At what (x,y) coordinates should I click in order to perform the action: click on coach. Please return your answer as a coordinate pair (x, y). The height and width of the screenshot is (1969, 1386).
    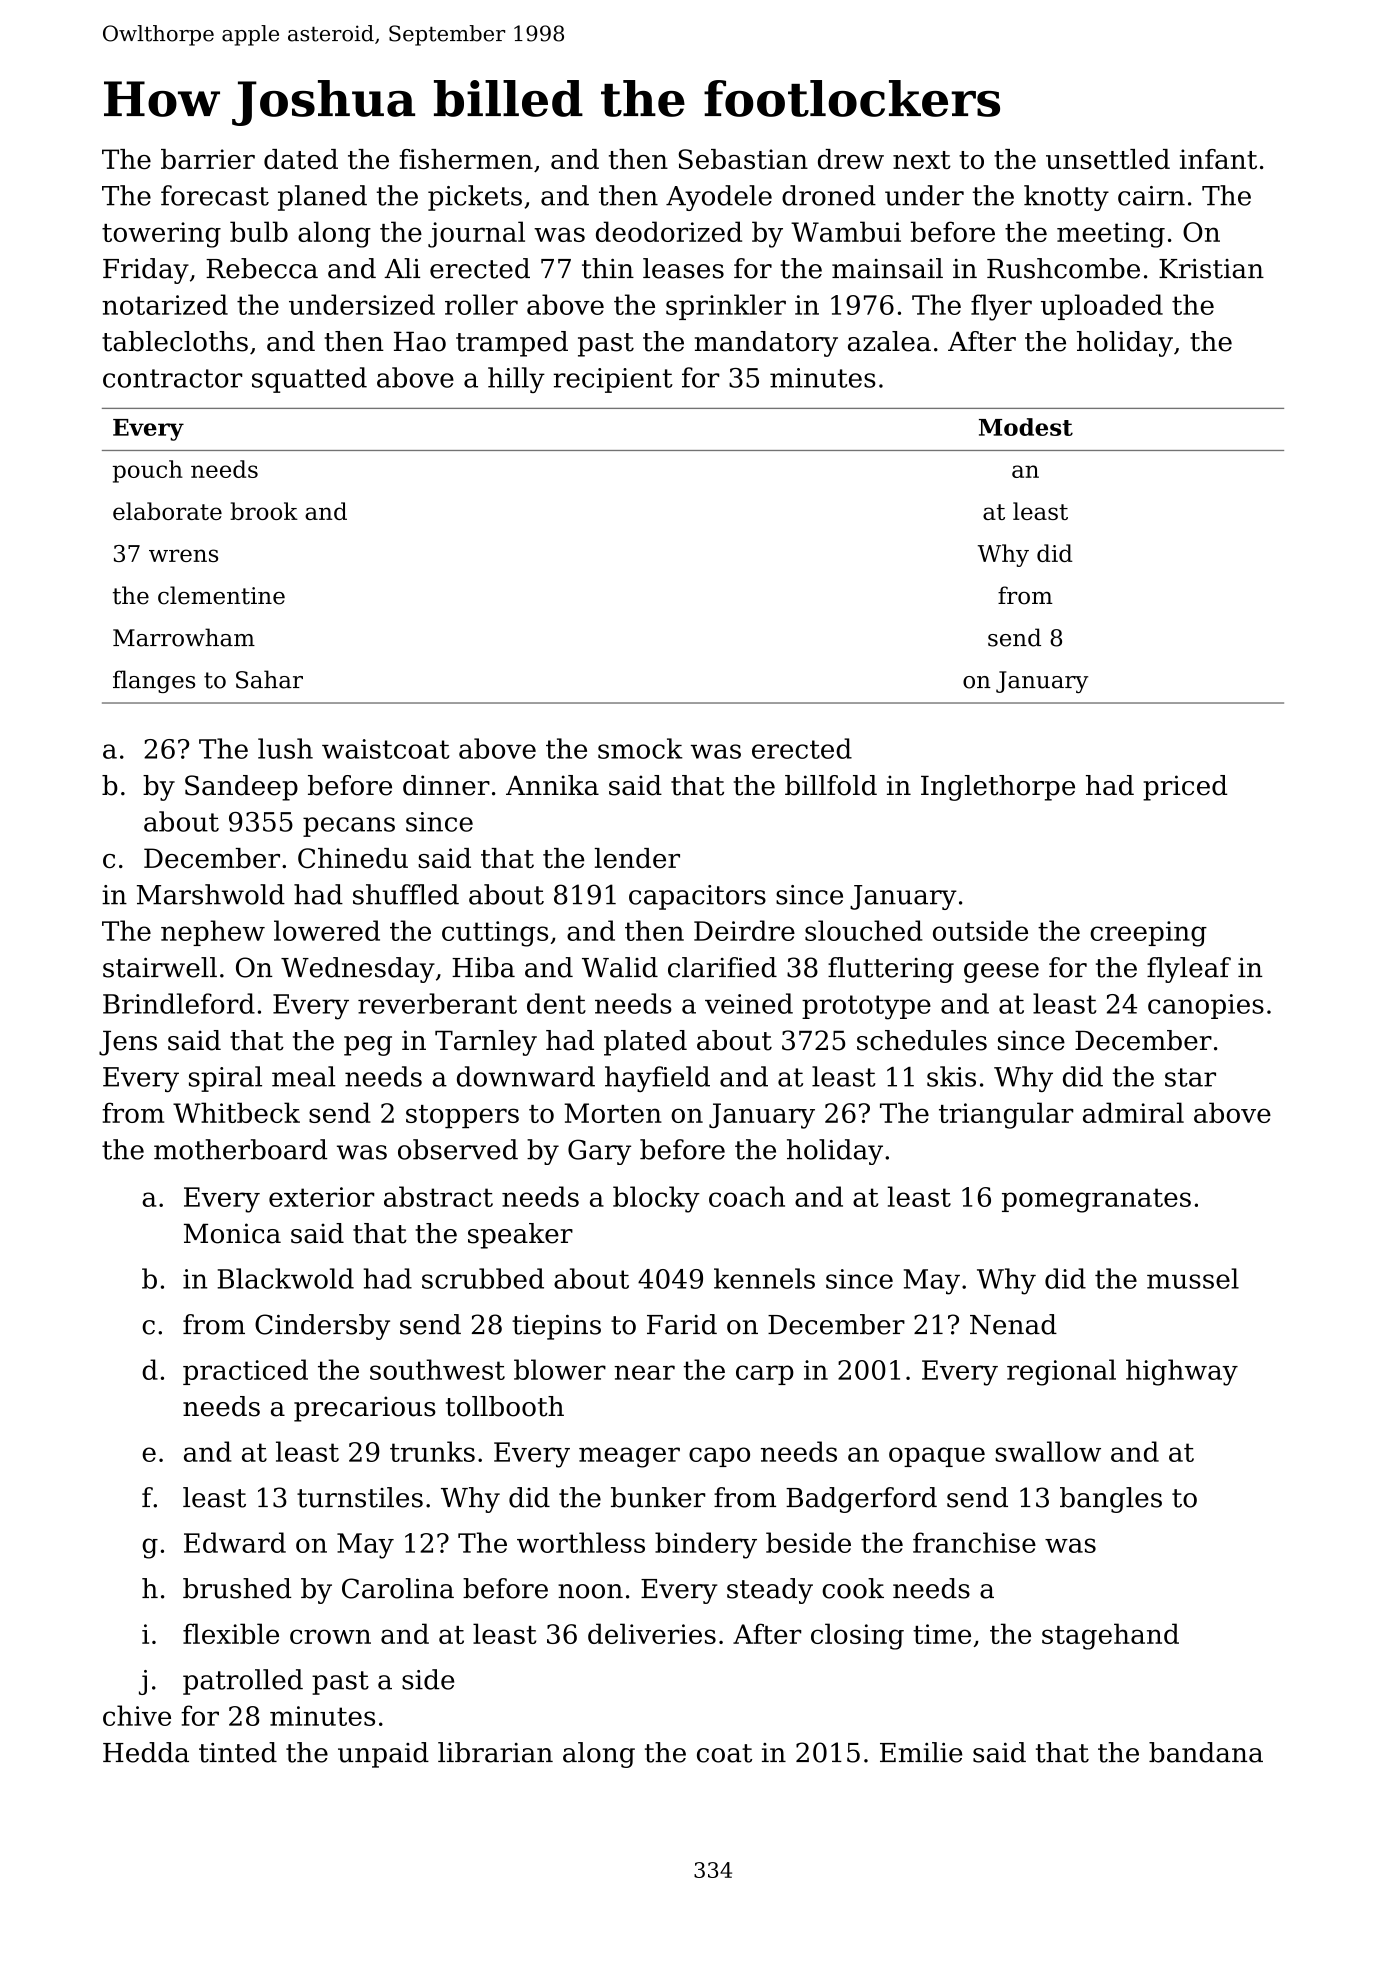
    Looking at the image, I should click on (747, 1196).
